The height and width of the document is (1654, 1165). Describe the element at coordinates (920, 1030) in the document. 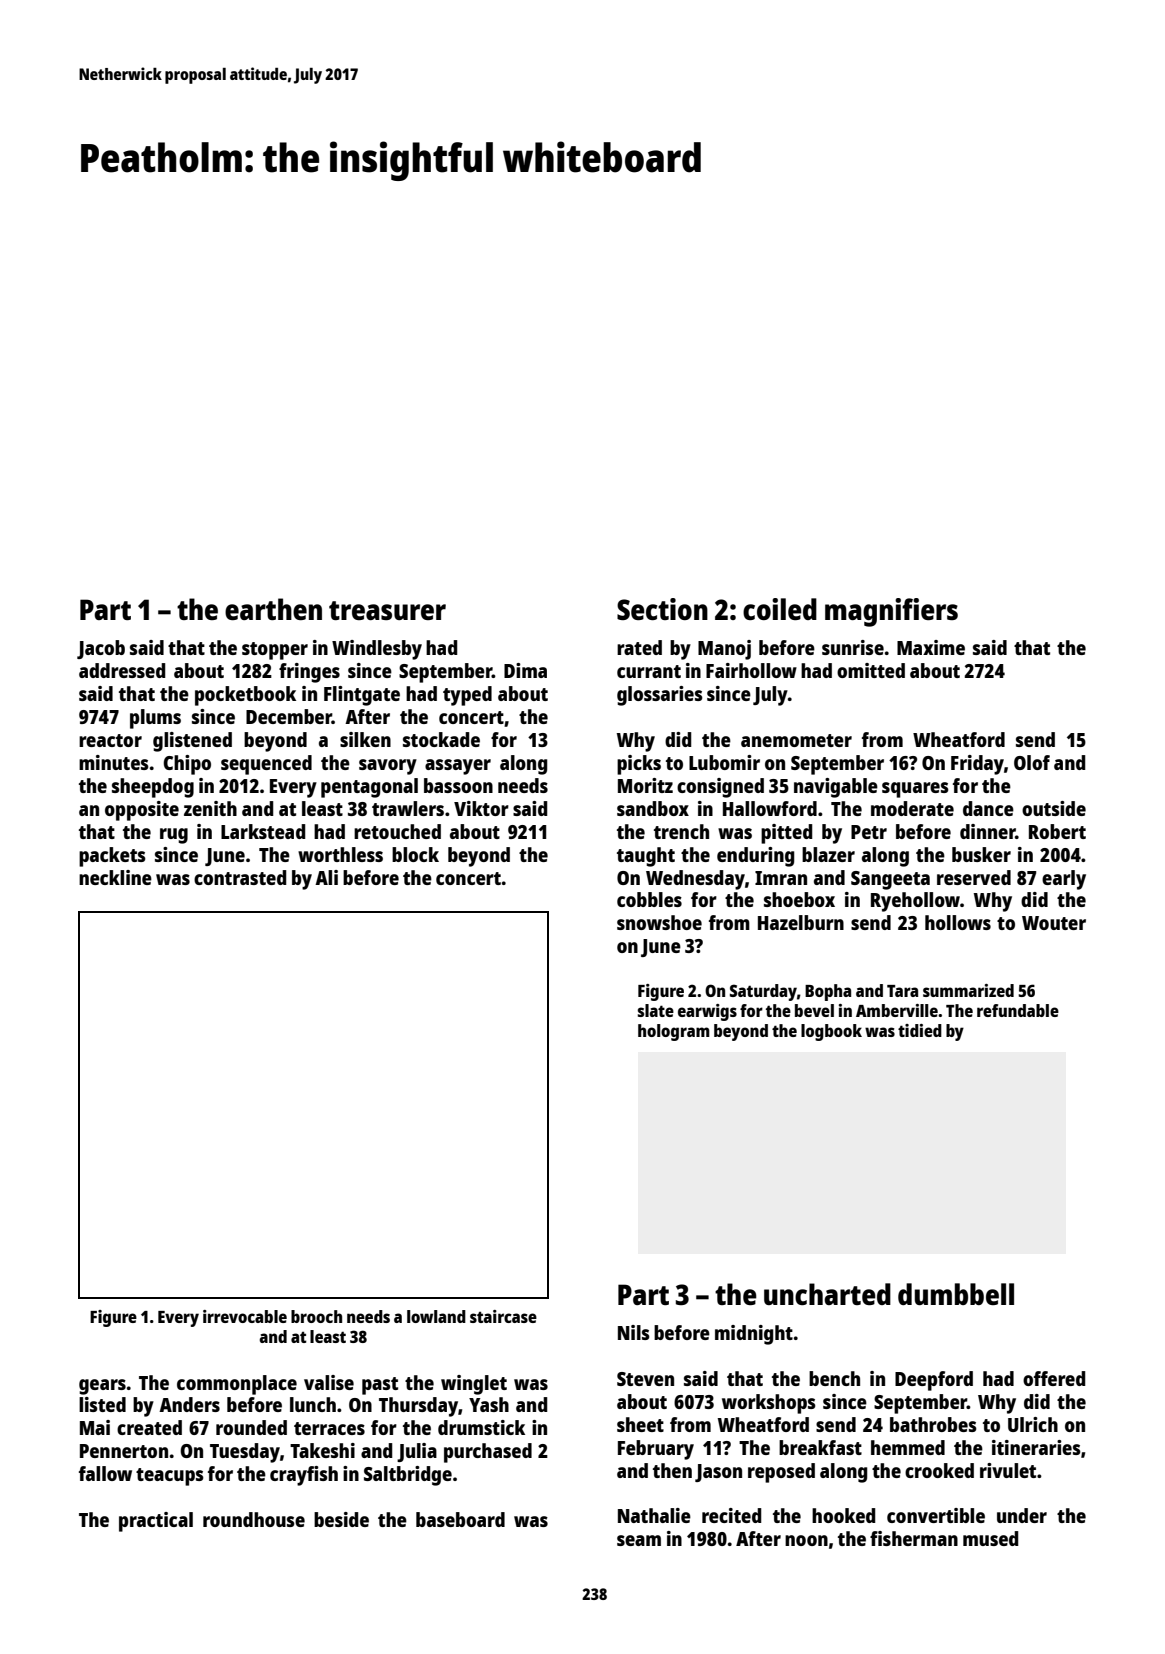

I see `tidied` at that location.
